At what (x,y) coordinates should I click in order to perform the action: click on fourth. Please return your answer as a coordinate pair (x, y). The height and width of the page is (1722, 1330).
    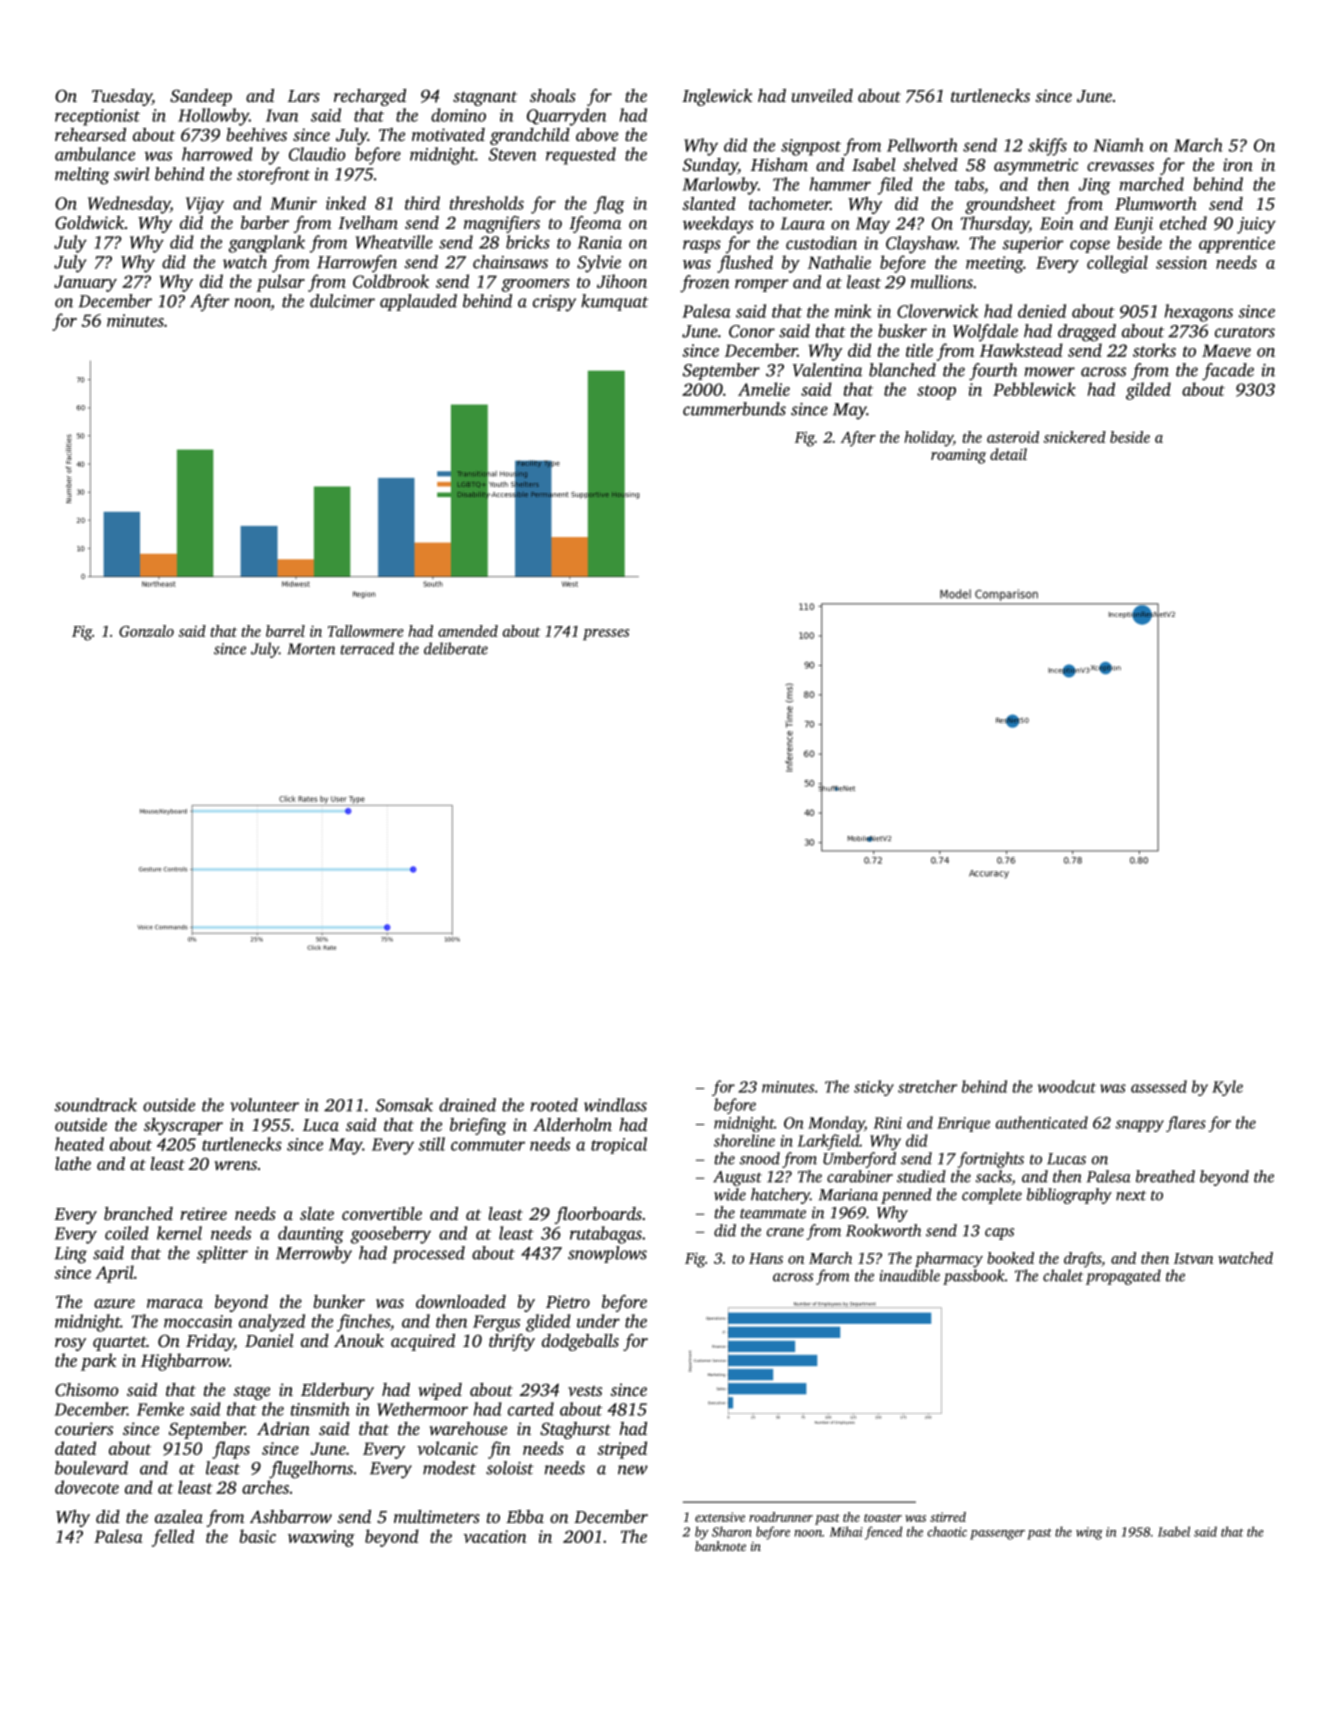
    Looking at the image, I should click on (993, 372).
